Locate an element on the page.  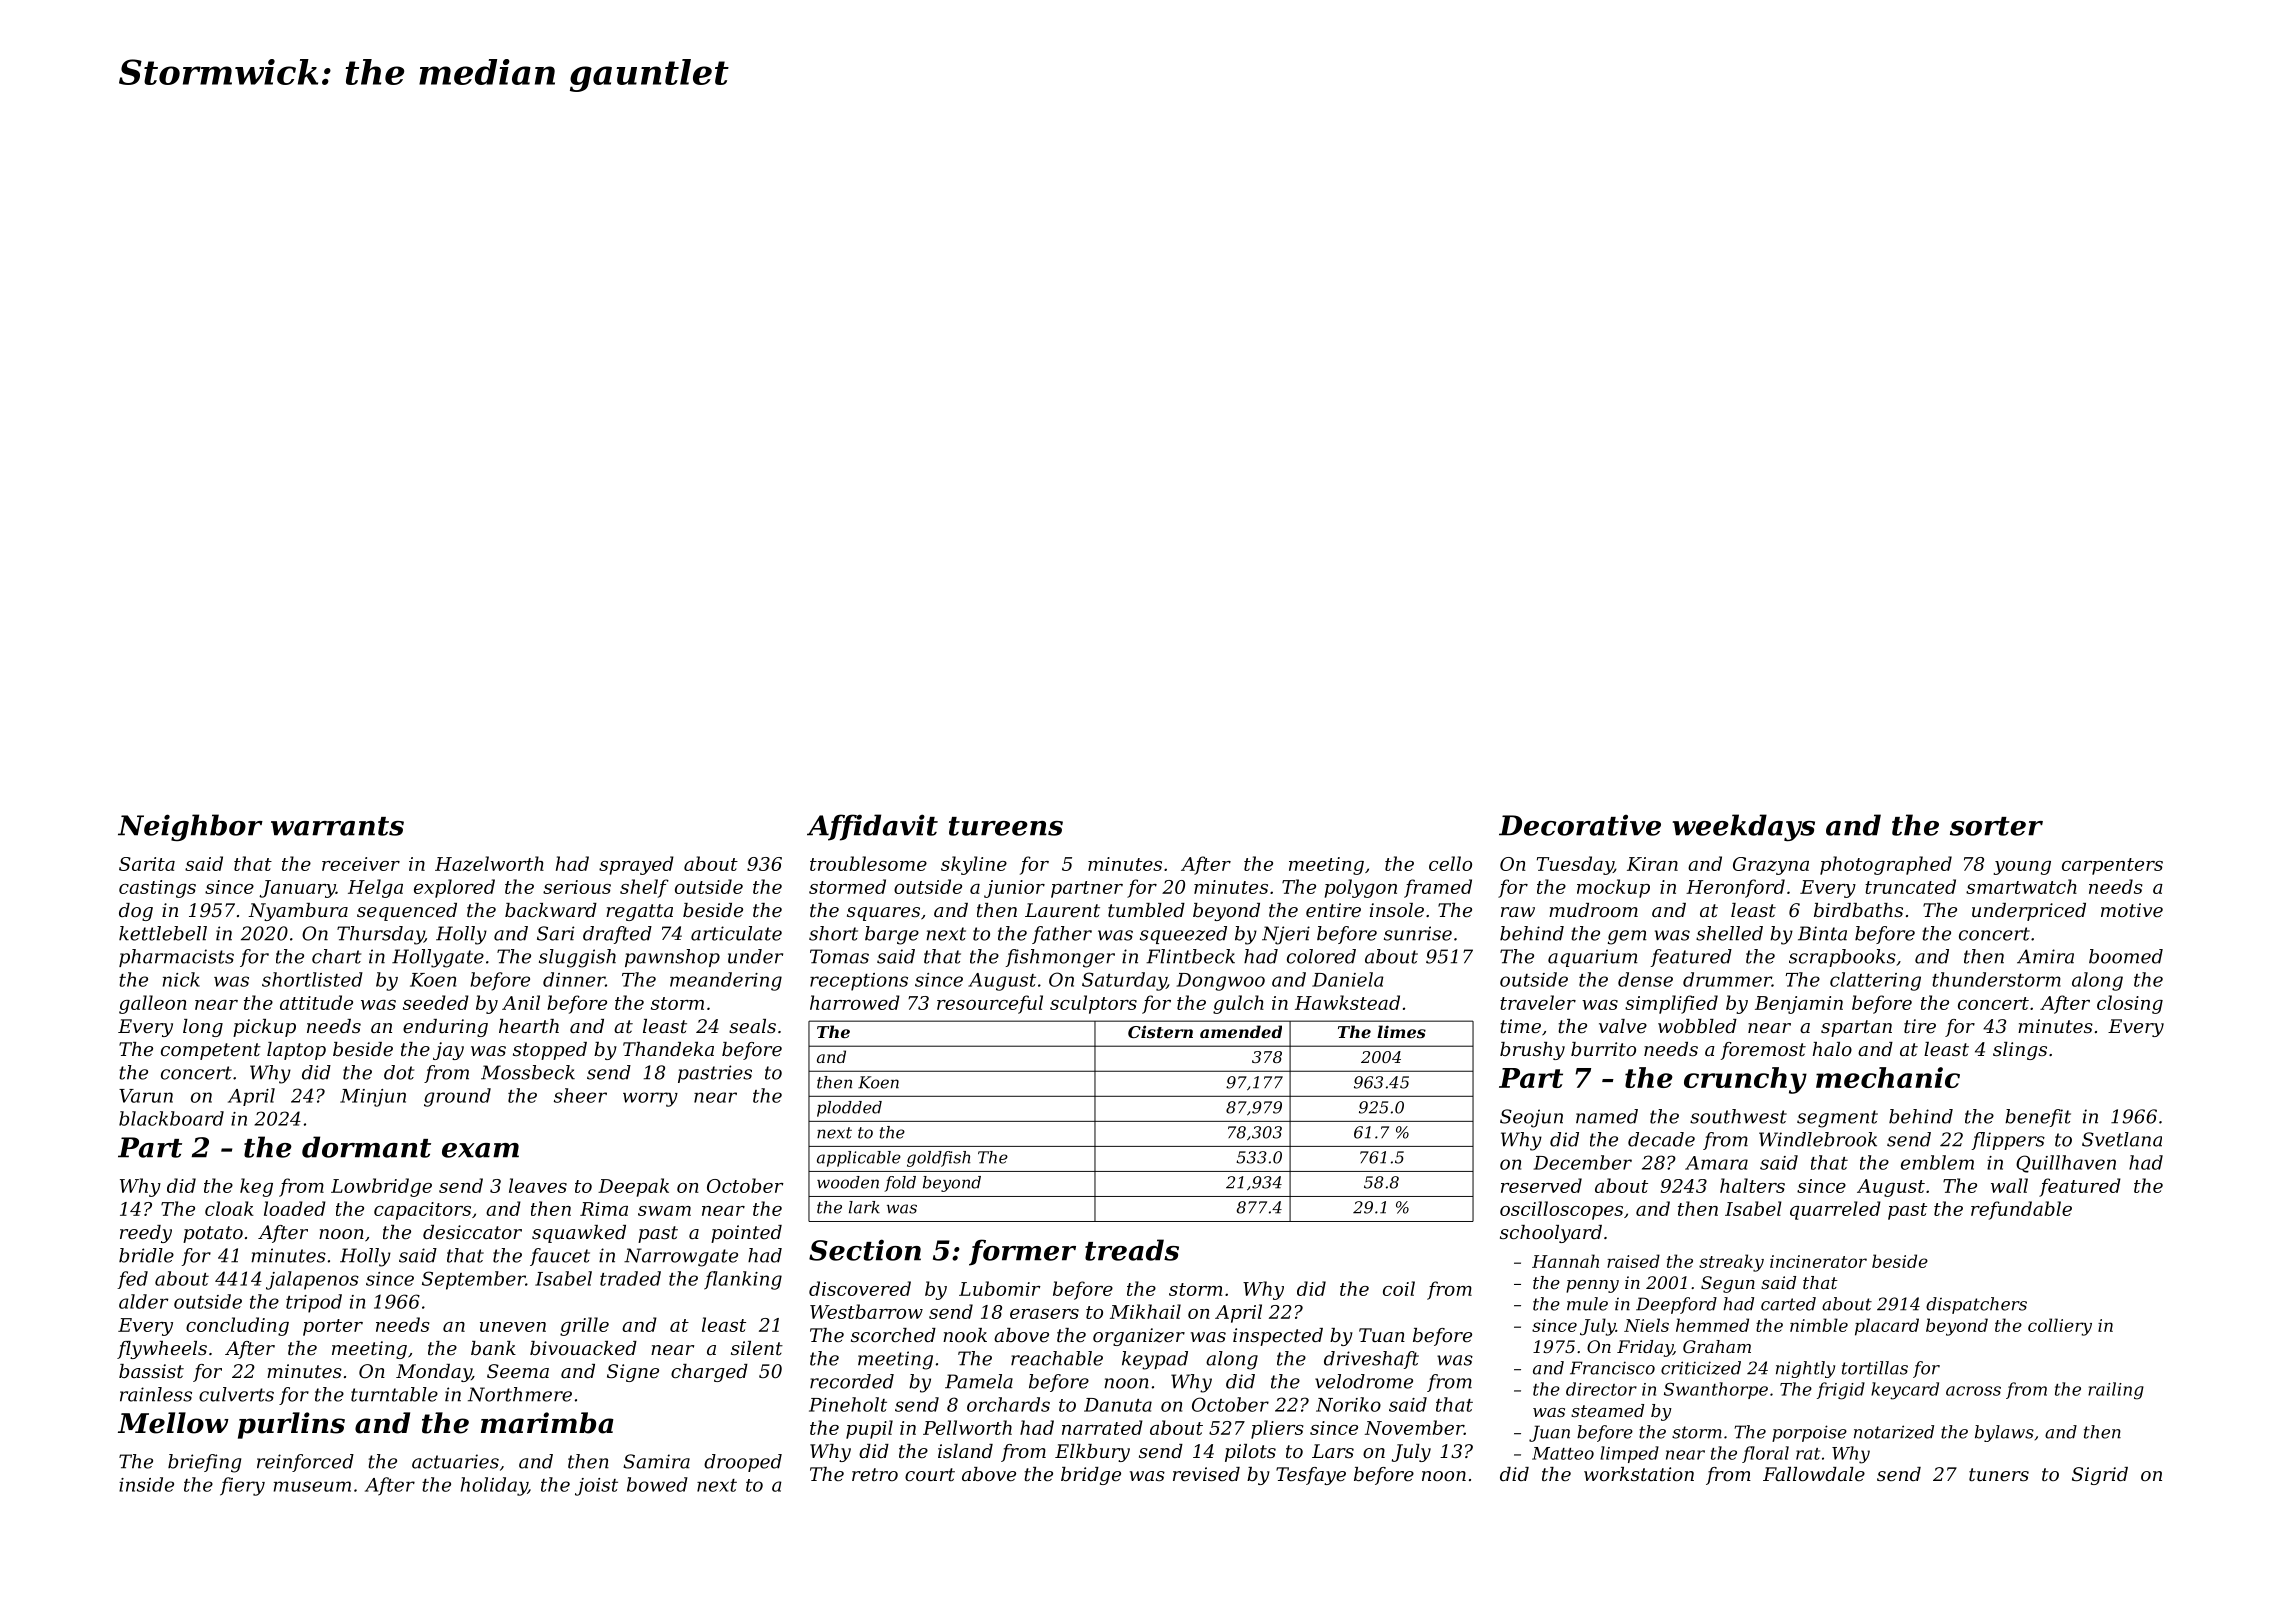
holiday is located at coordinates (494, 1486).
